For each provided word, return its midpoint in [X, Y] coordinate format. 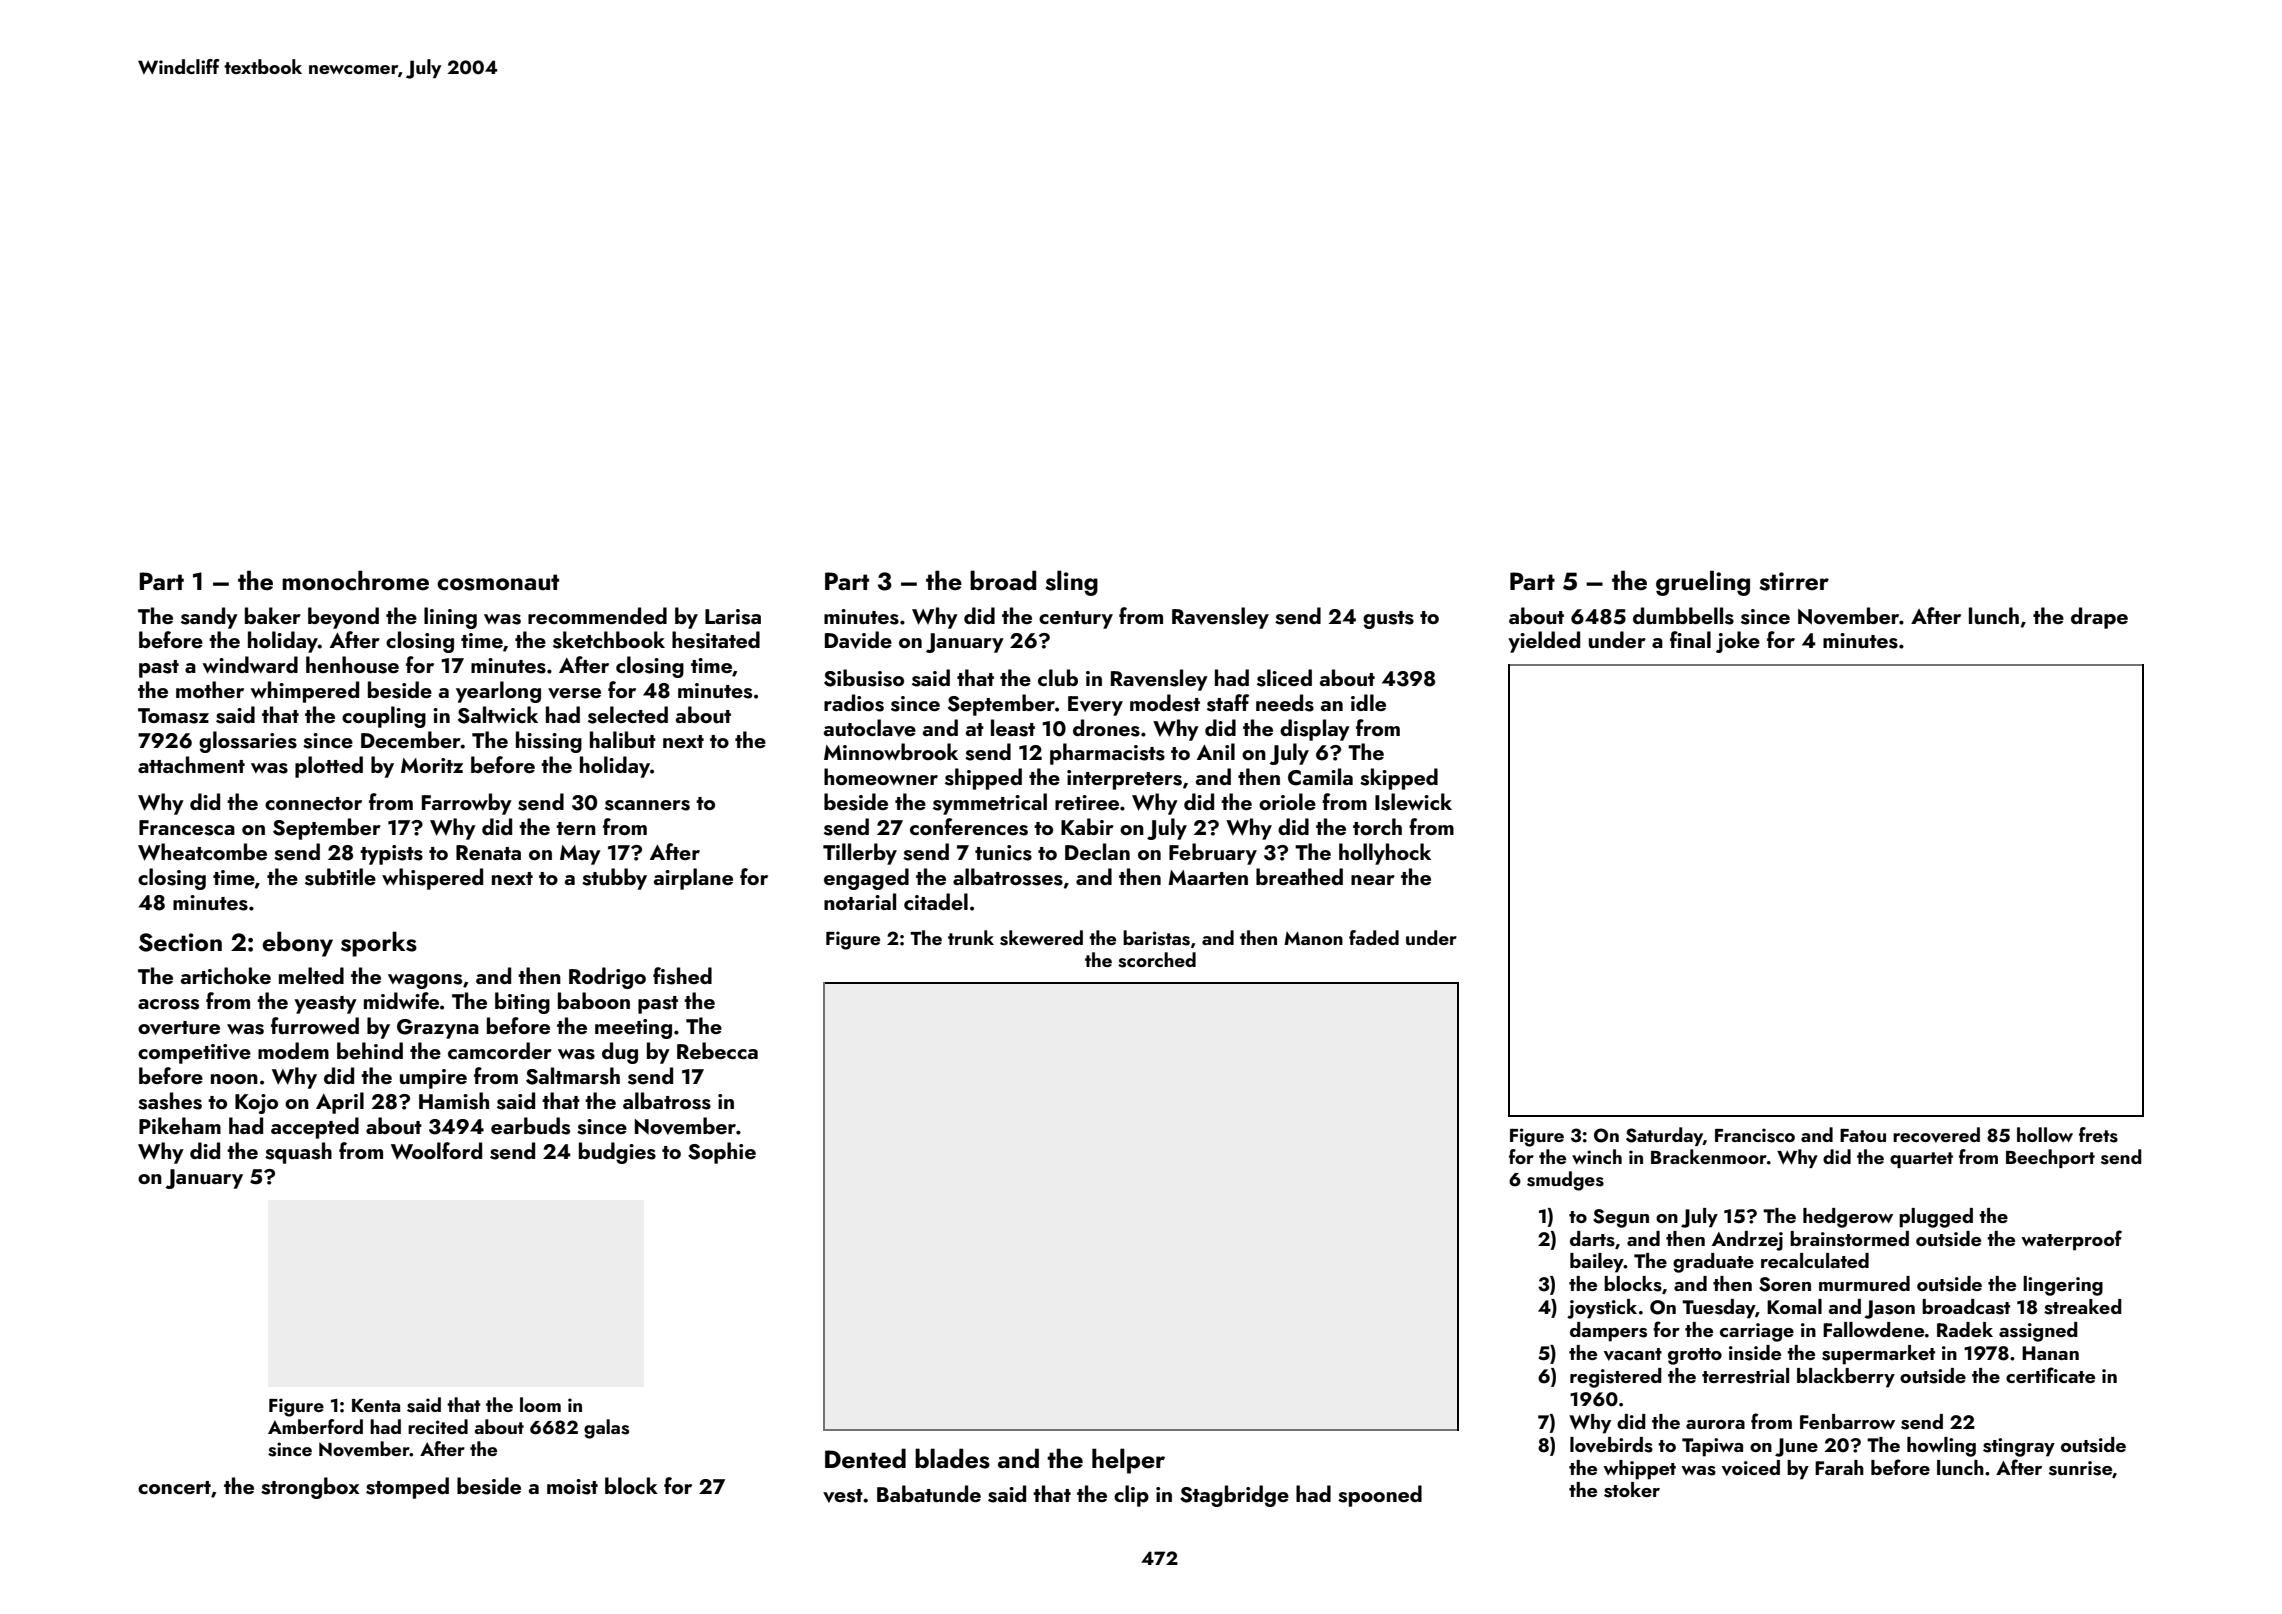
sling [1071, 583]
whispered [432, 879]
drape [2099, 618]
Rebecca [717, 1050]
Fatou [1863, 1135]
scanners [647, 805]
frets [2098, 1135]
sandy [209, 618]
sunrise [2080, 1468]
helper [1128, 1461]
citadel [936, 901]
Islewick [1413, 802]
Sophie [722, 1153]
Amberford [315, 1426]
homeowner [881, 776]
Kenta [376, 1405]
